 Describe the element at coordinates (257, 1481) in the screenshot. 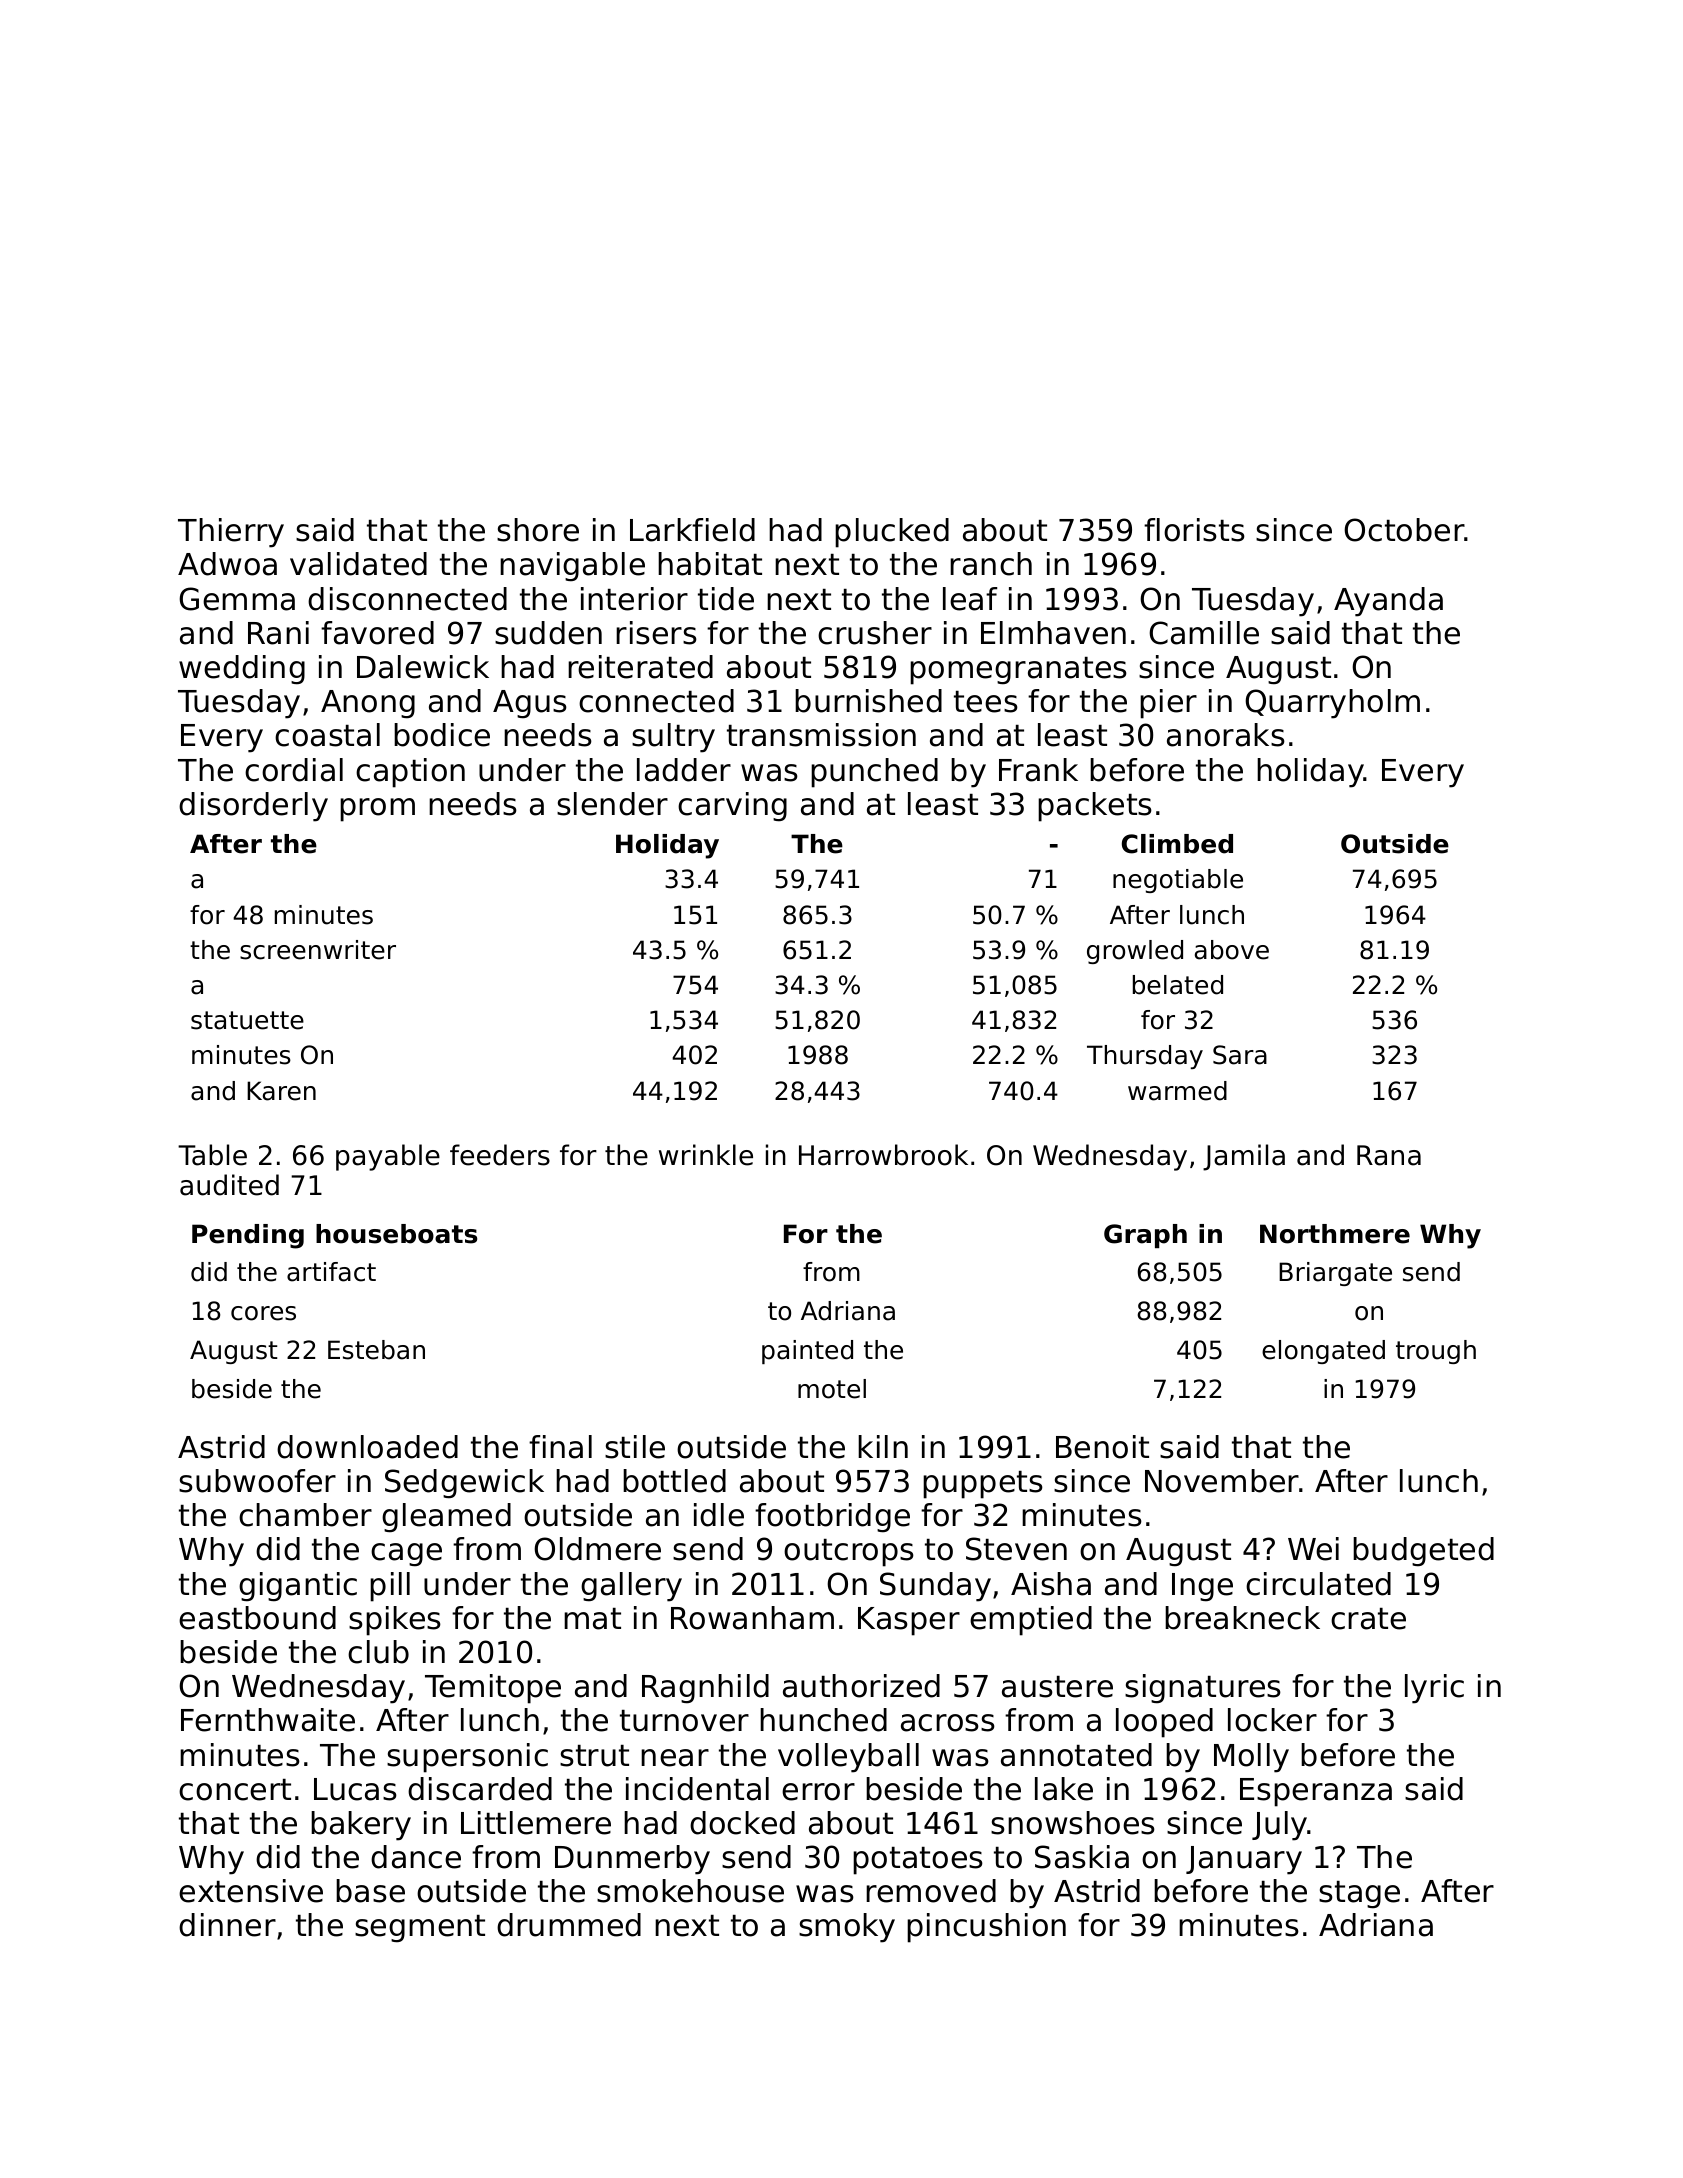

I see `subwoofer` at that location.
